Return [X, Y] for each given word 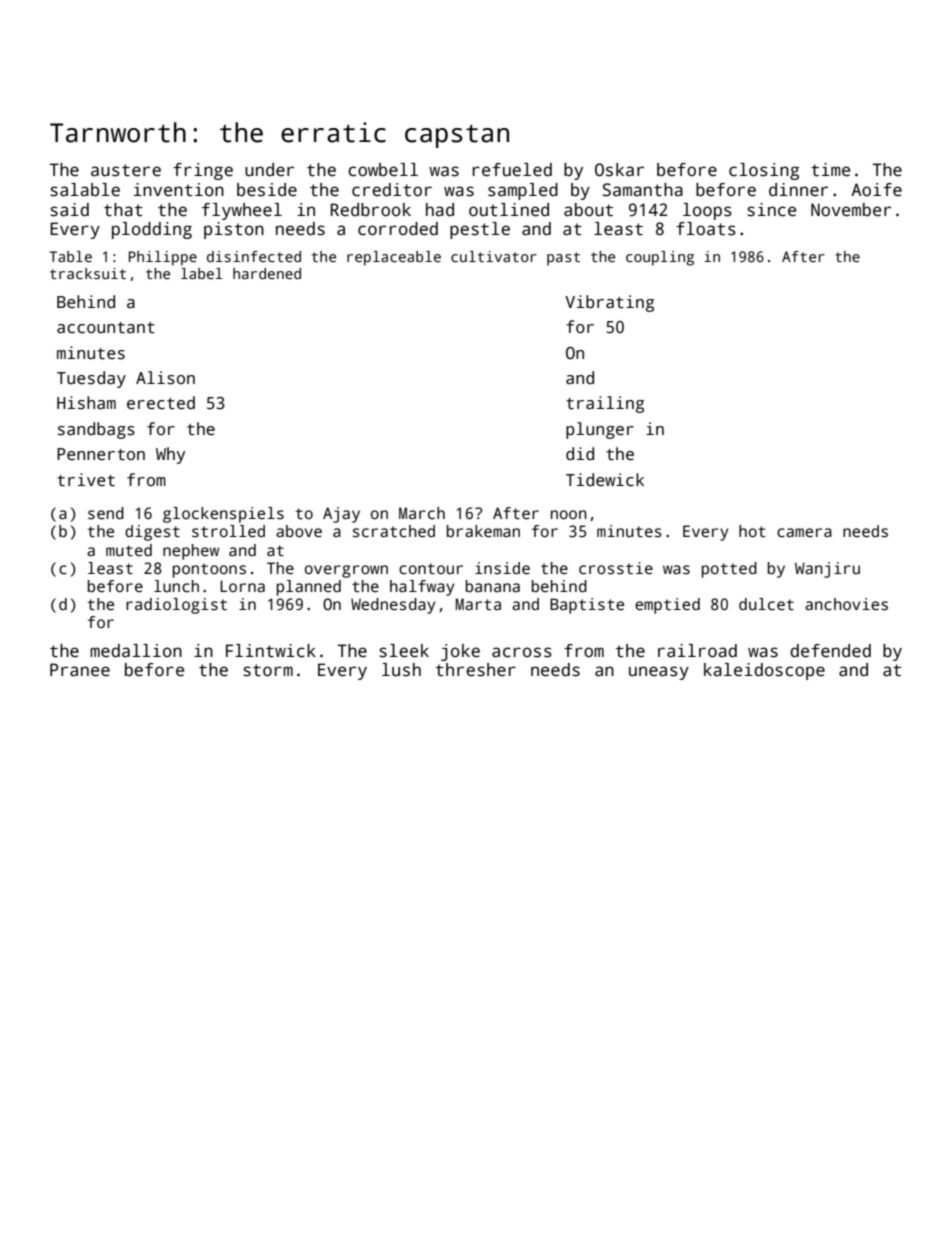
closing [764, 171]
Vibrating [609, 303]
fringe [203, 171]
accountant [106, 328]
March [422, 513]
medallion [136, 651]
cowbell [383, 170]
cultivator [494, 256]
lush [401, 670]
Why [170, 455]
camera [804, 533]
